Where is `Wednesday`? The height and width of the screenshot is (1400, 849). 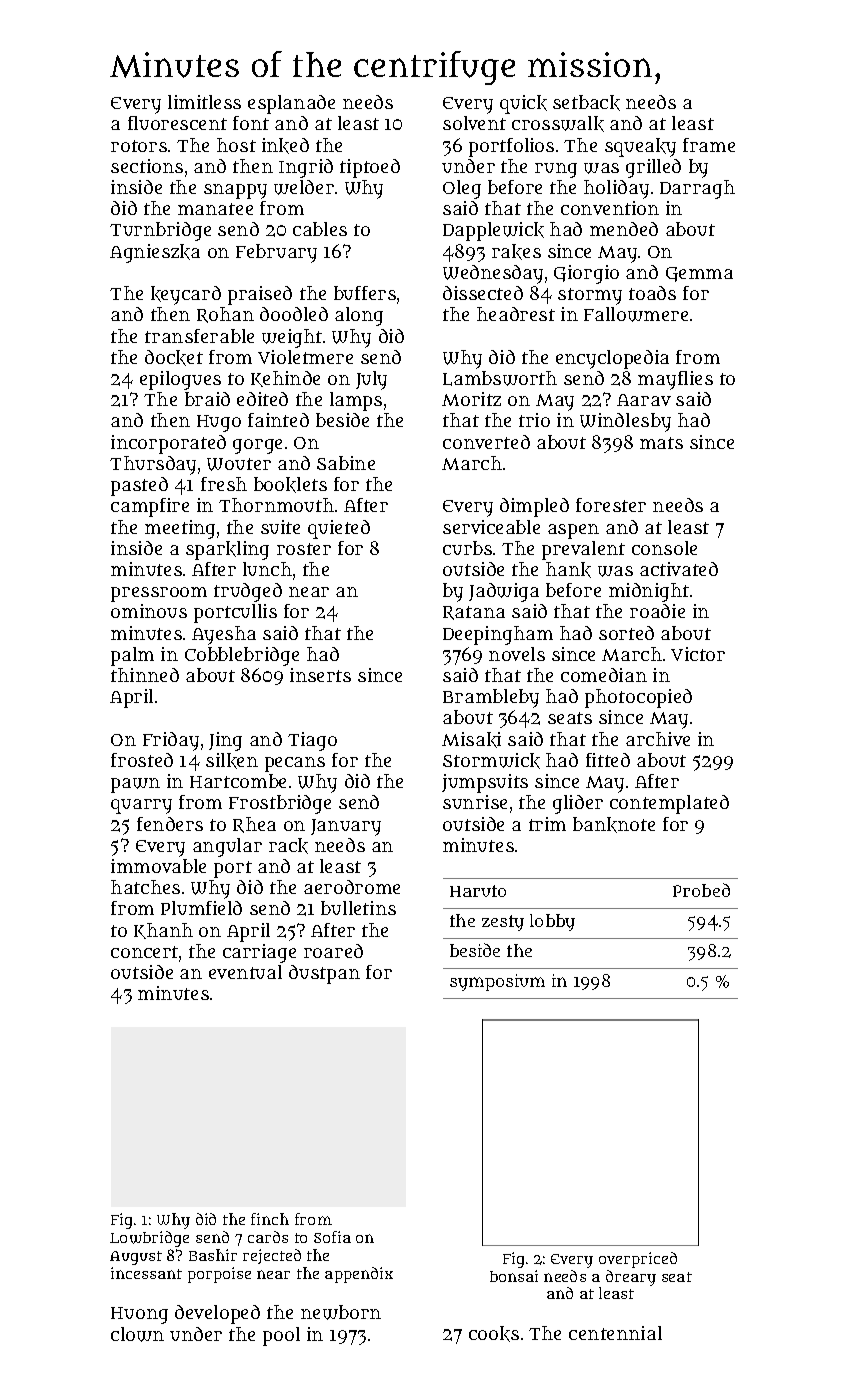 Wednesday is located at coordinates (493, 274).
